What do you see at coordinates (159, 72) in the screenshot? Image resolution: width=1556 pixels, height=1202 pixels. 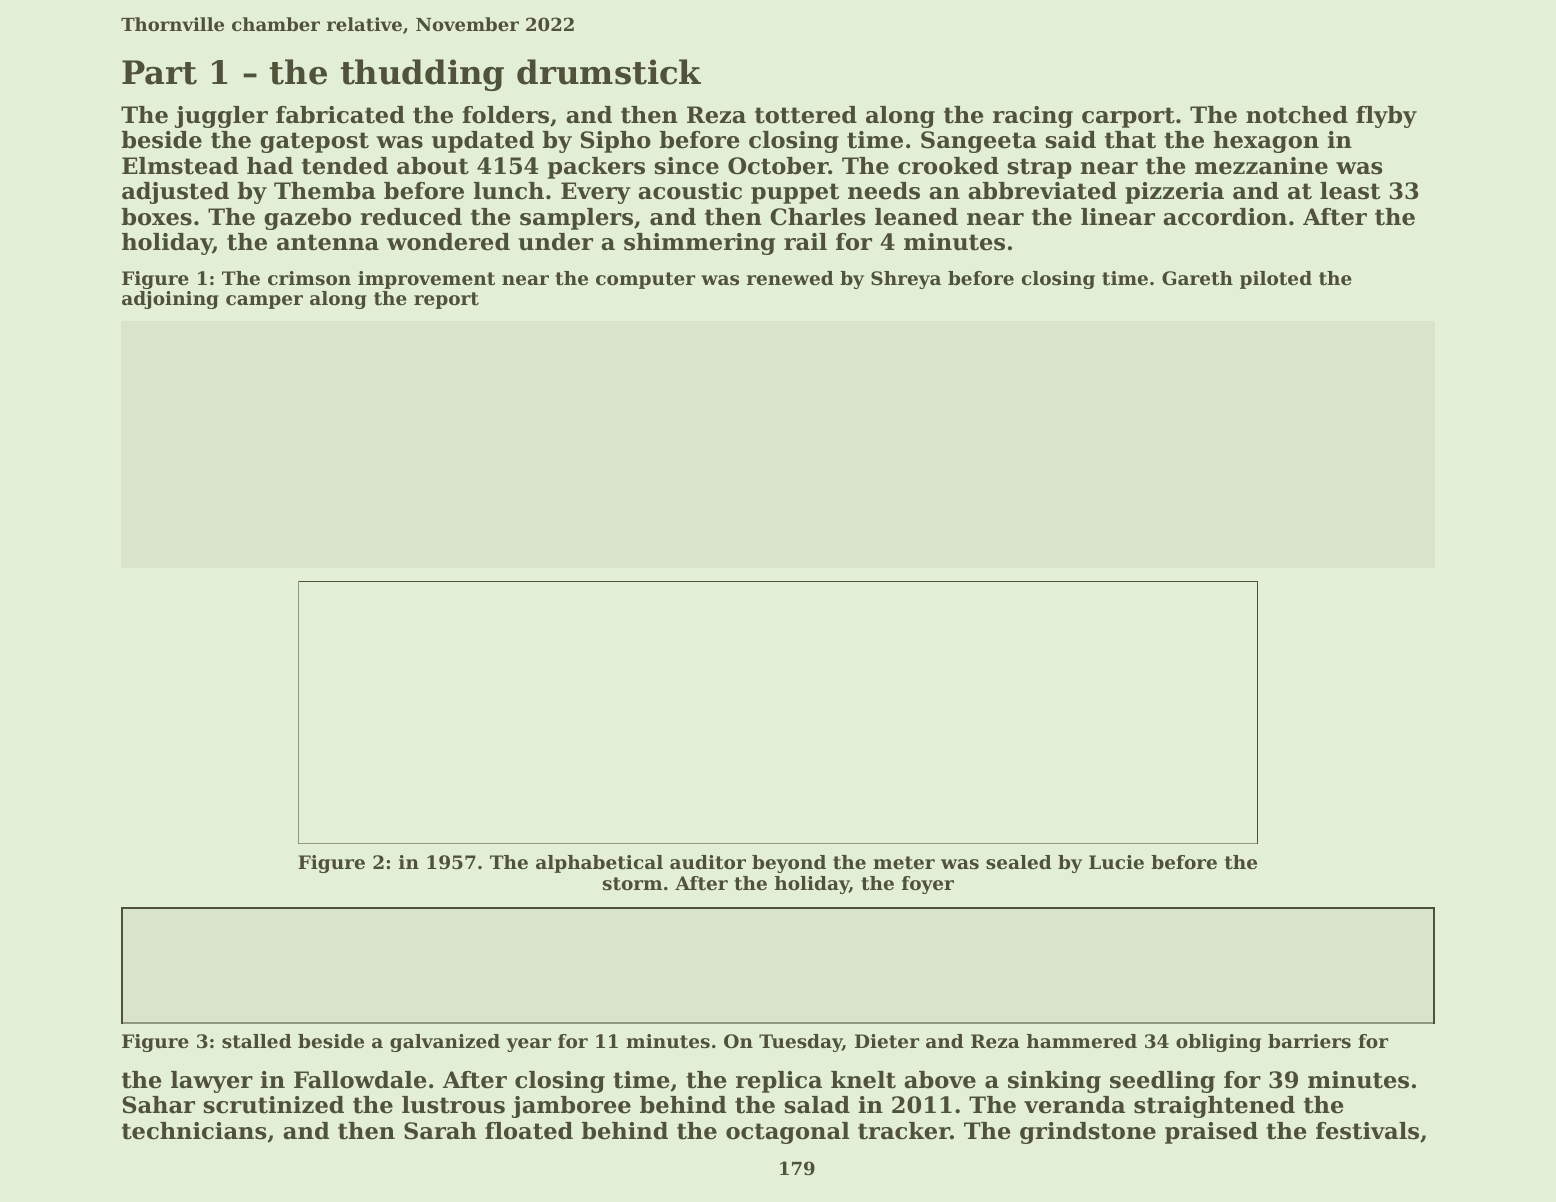 I see `Part` at bounding box center [159, 72].
